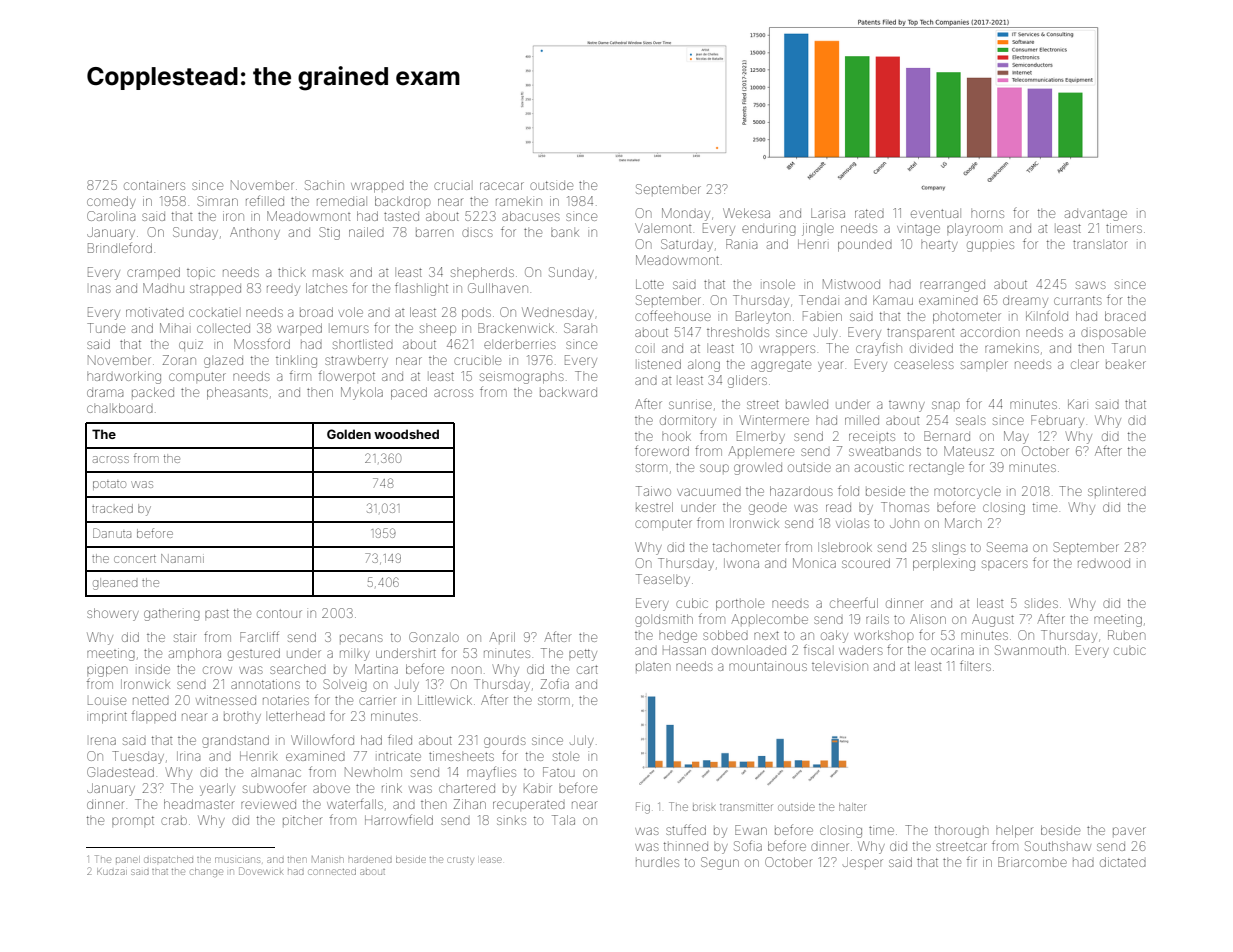 This screenshot has width=1233, height=952. What do you see at coordinates (350, 329) in the screenshot?
I see `lemurs` at bounding box center [350, 329].
